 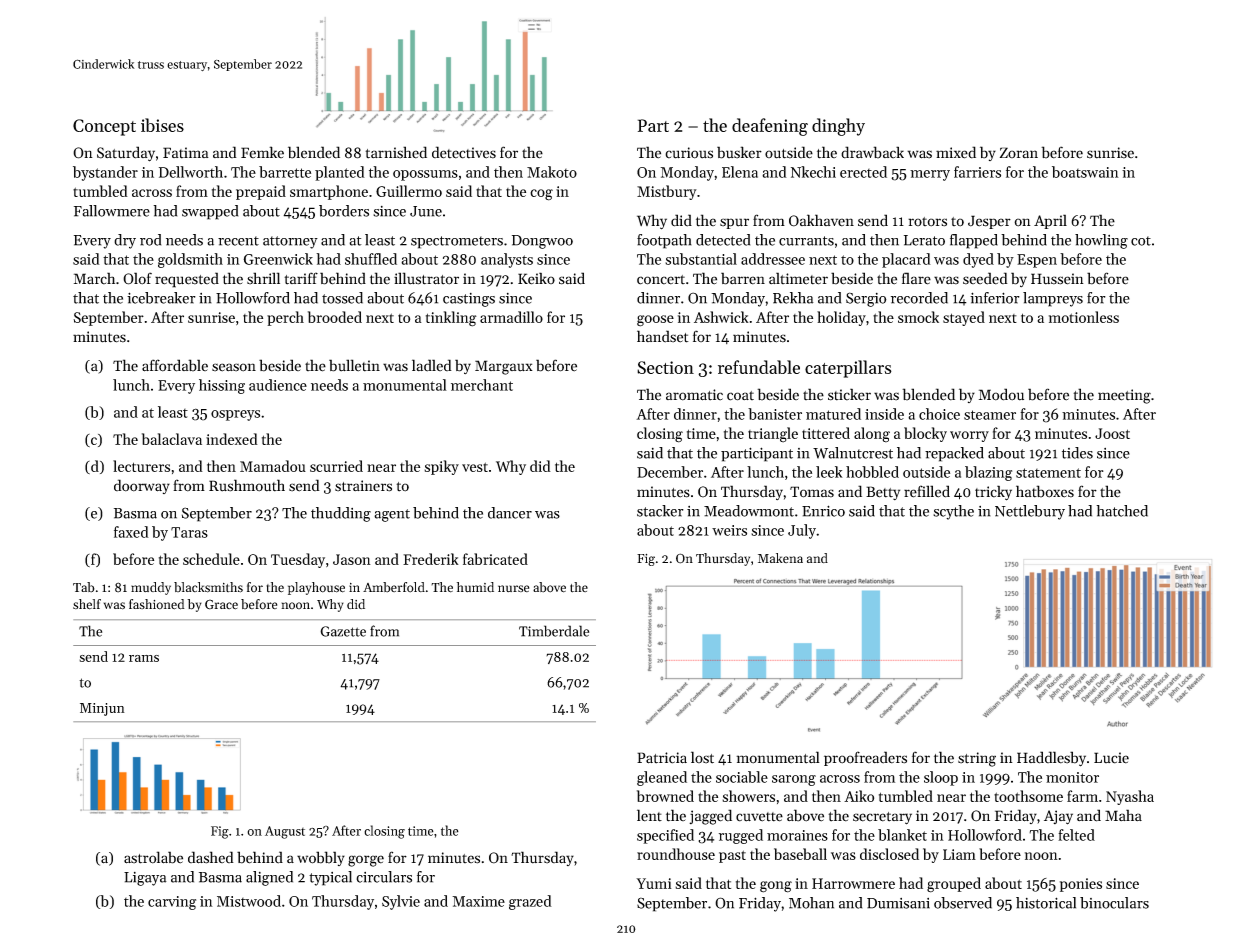 What do you see at coordinates (988, 473) in the image?
I see `blazing` at bounding box center [988, 473].
